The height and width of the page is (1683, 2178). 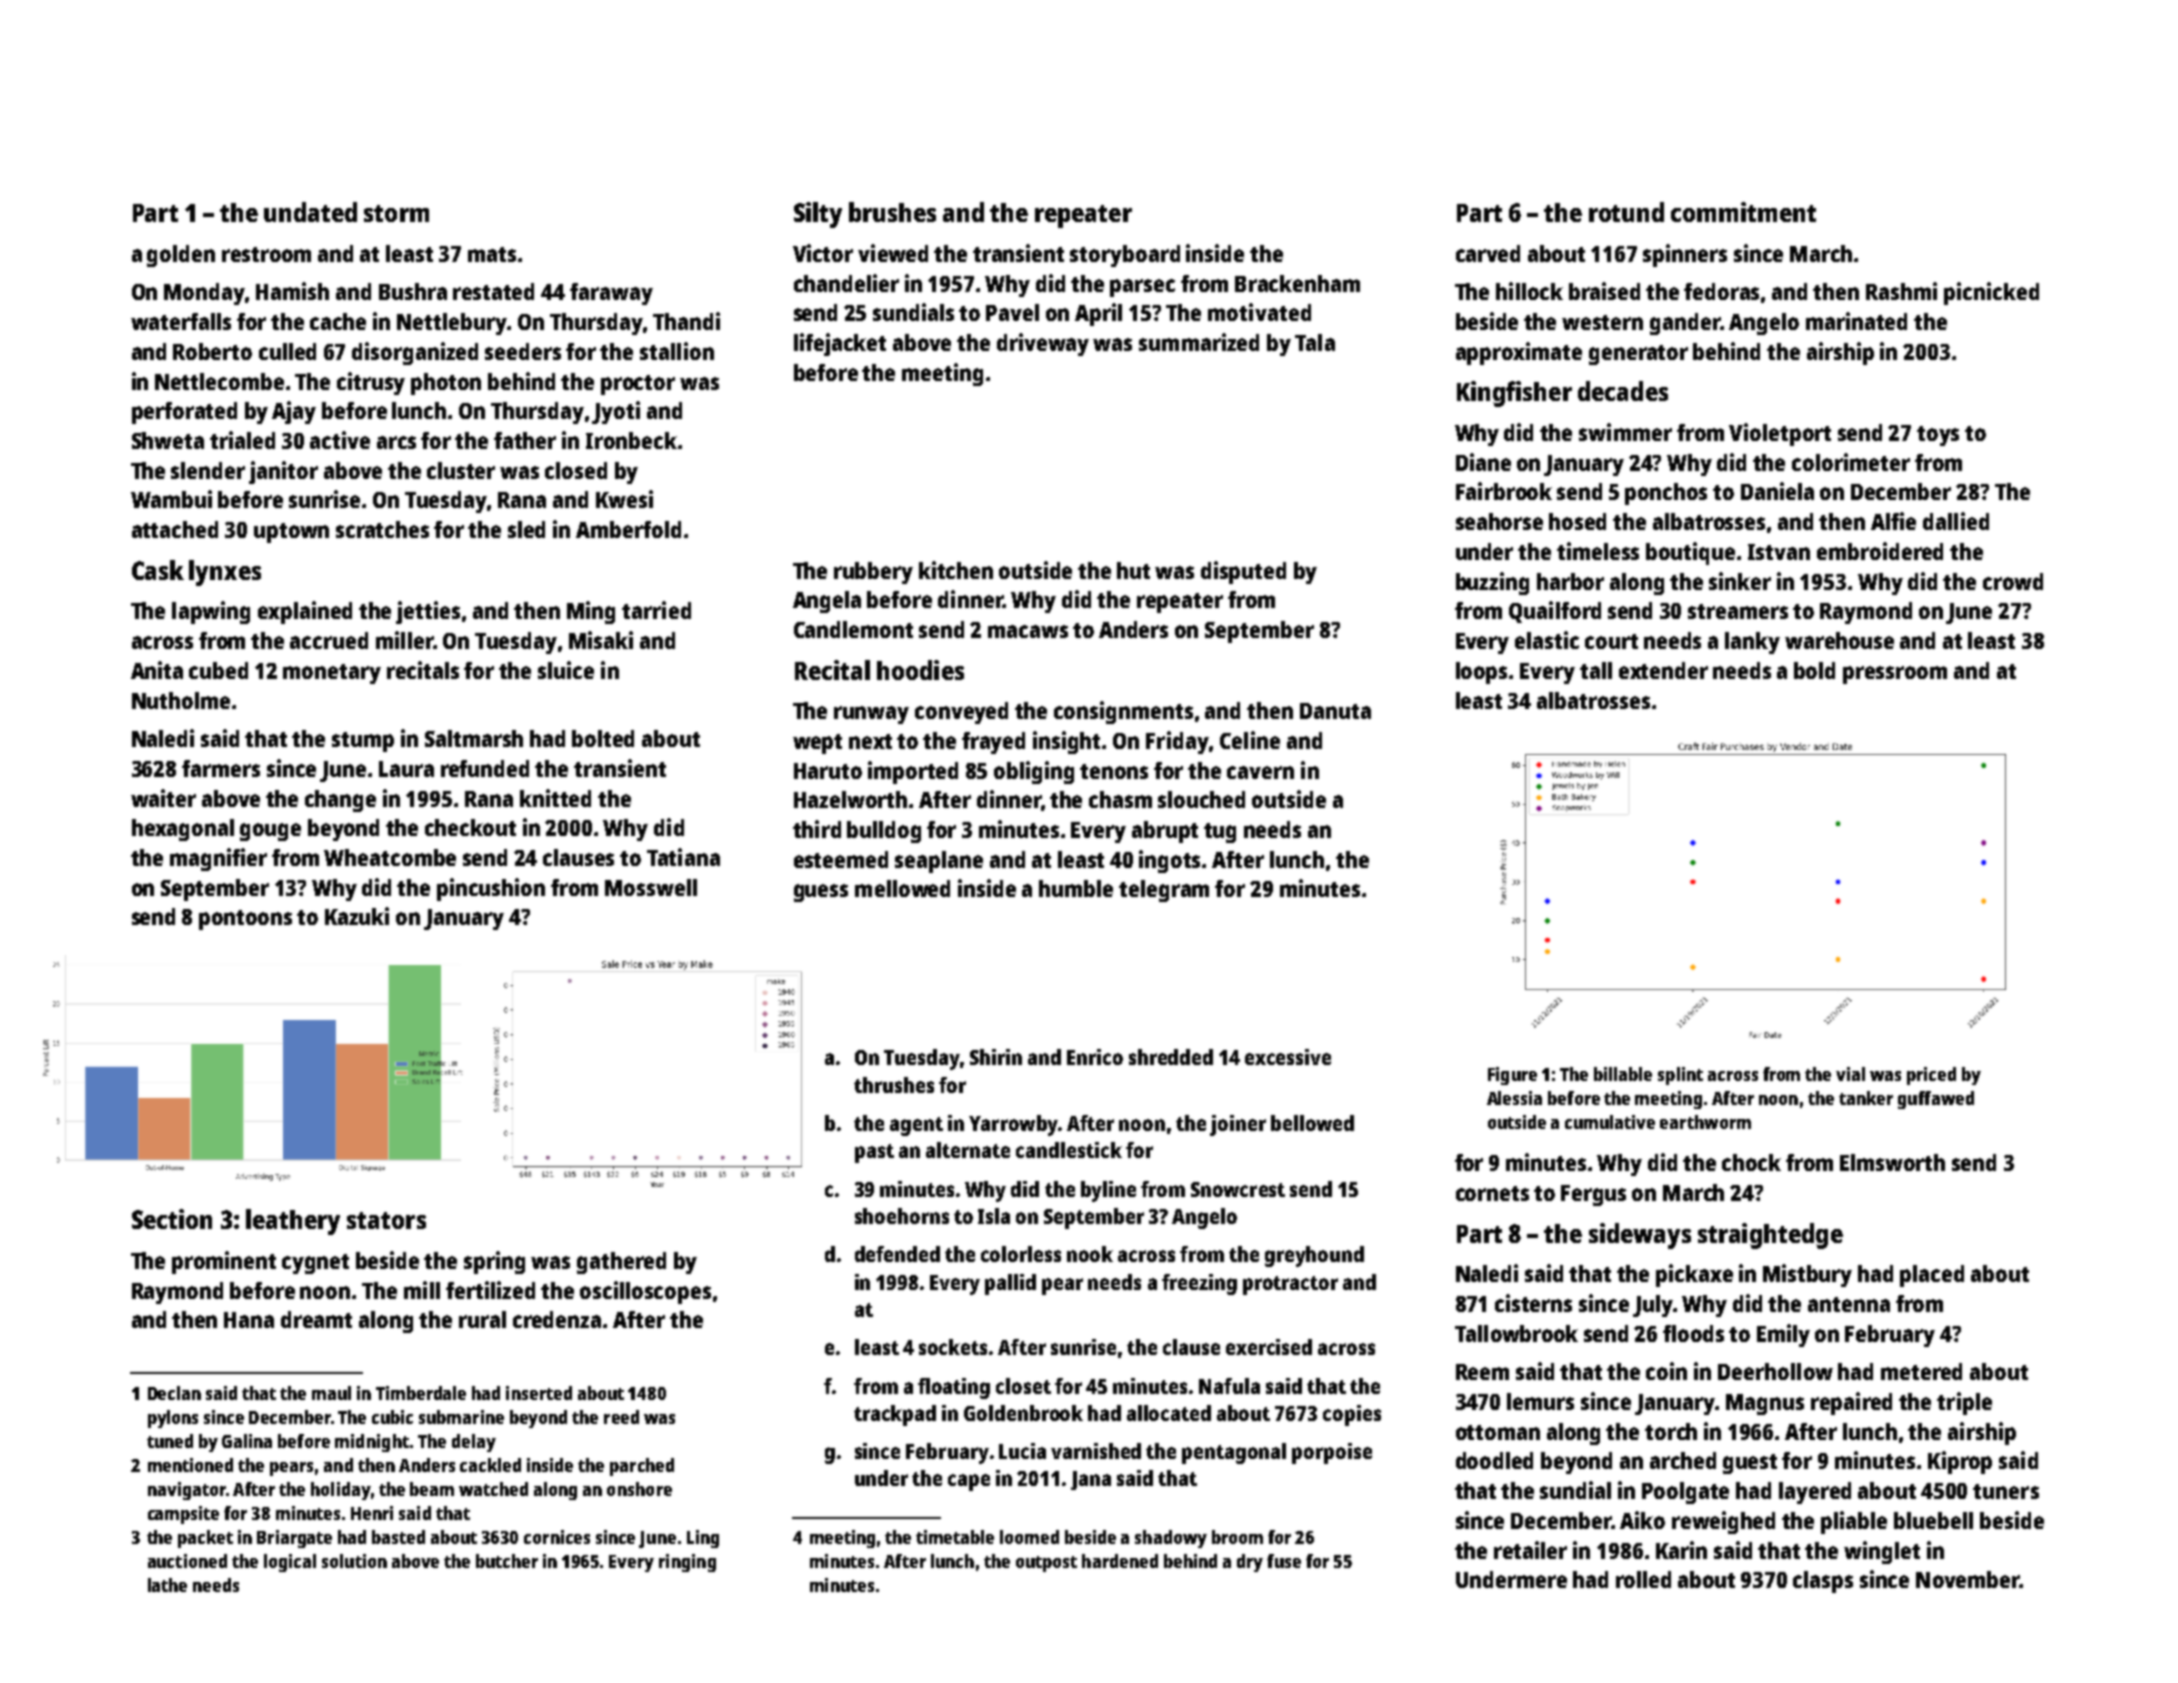 What do you see at coordinates (158, 570) in the page?
I see `Cask` at bounding box center [158, 570].
